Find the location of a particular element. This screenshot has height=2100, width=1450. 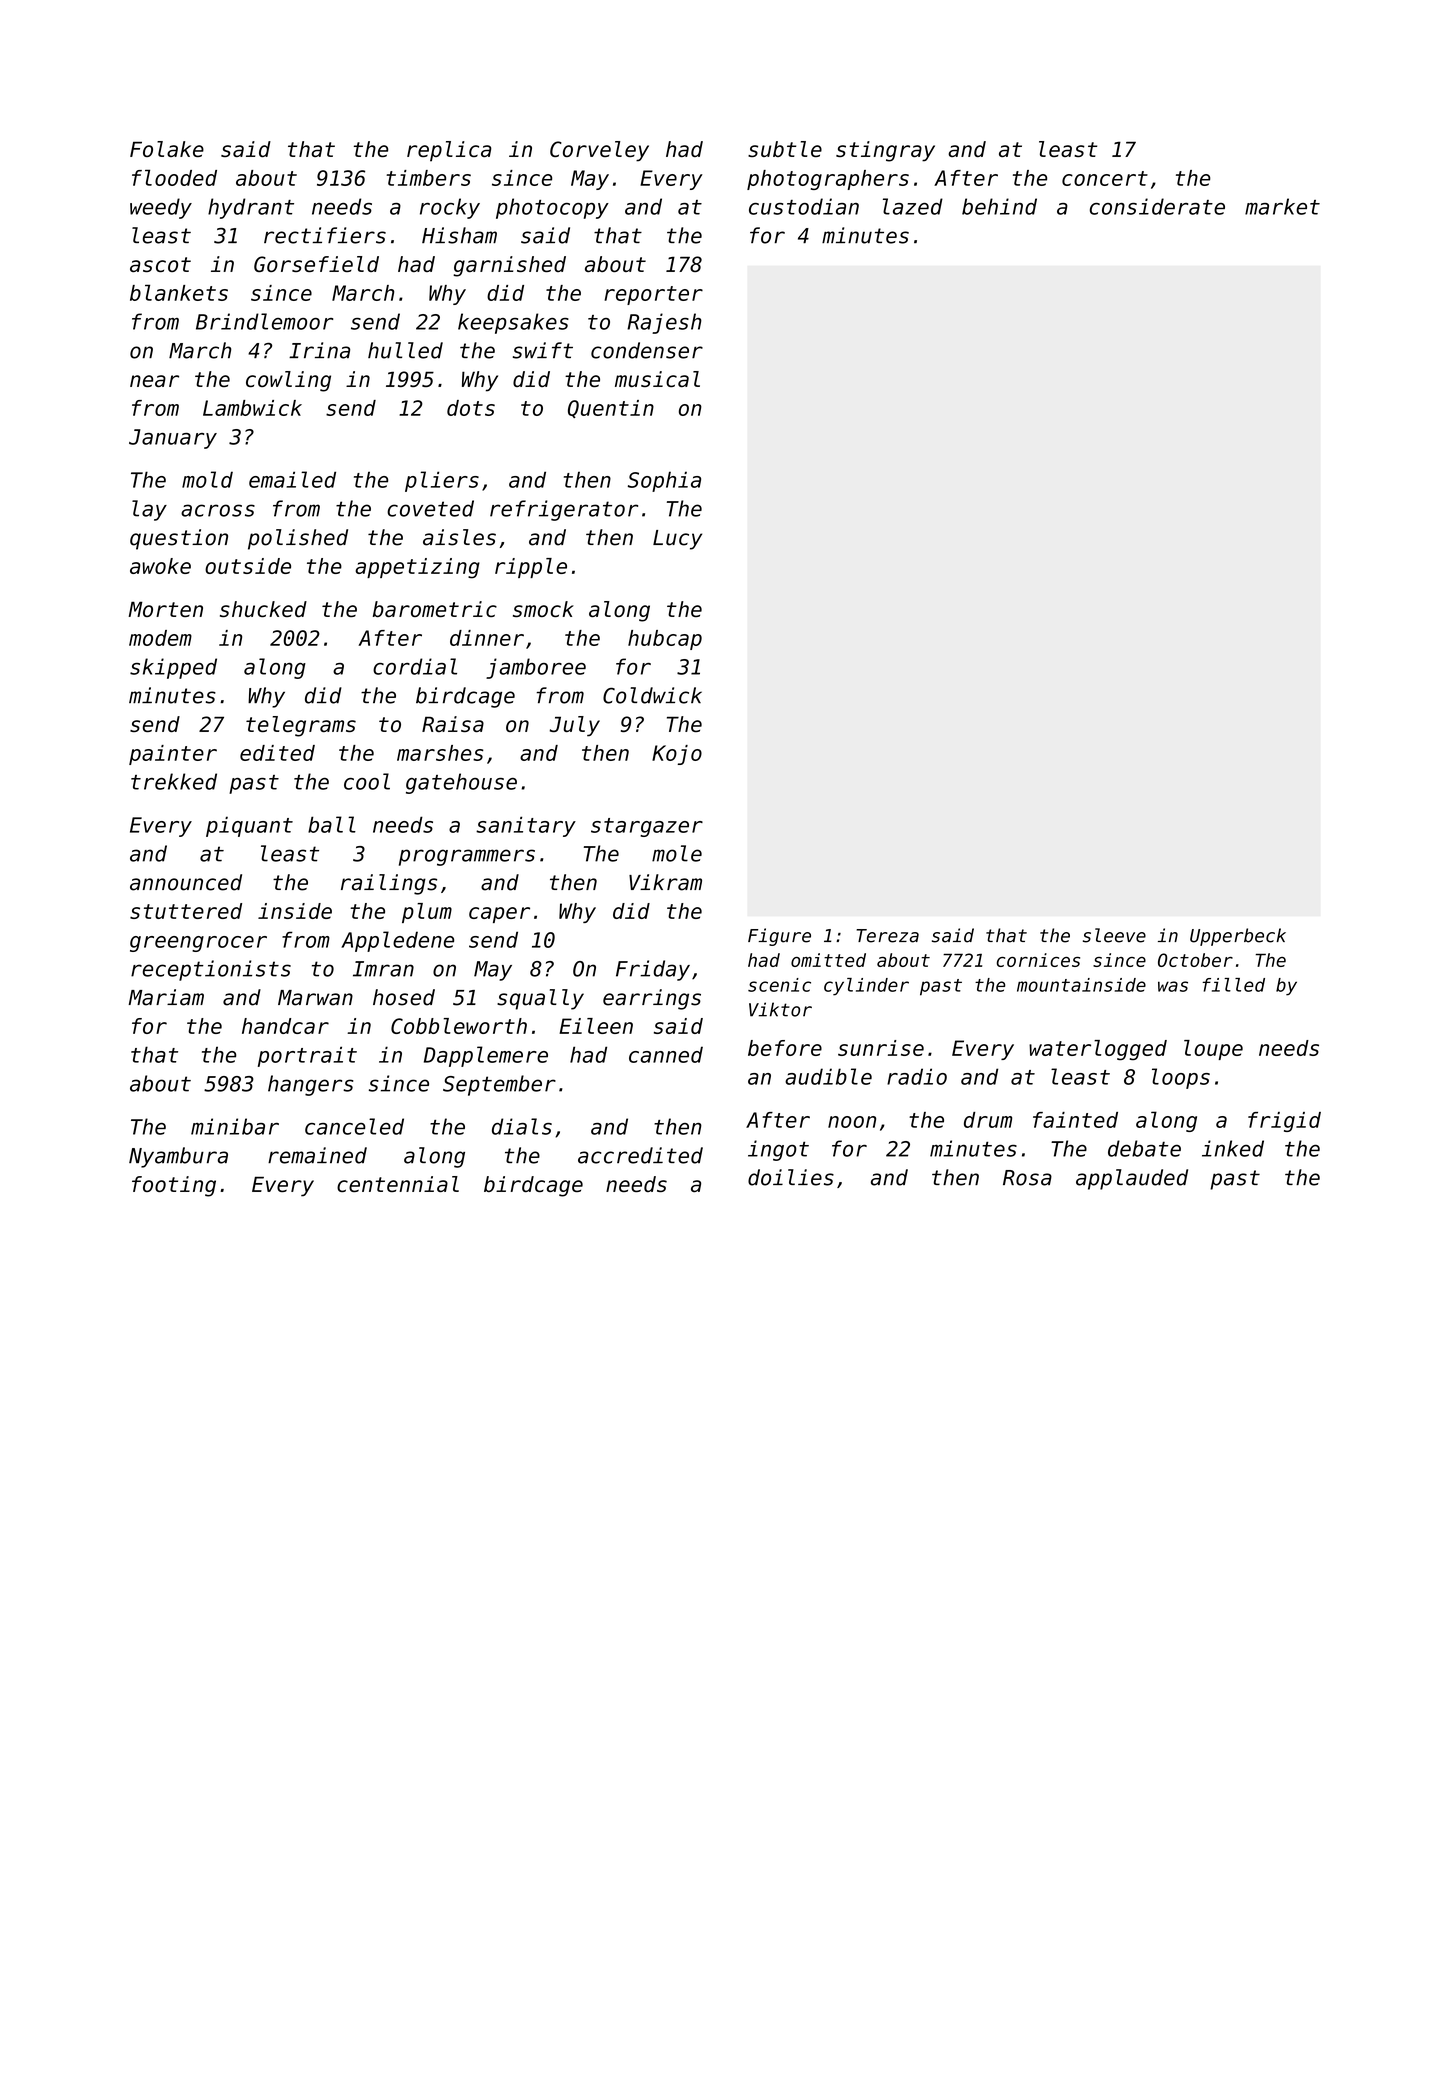

footing is located at coordinates (174, 1186).
